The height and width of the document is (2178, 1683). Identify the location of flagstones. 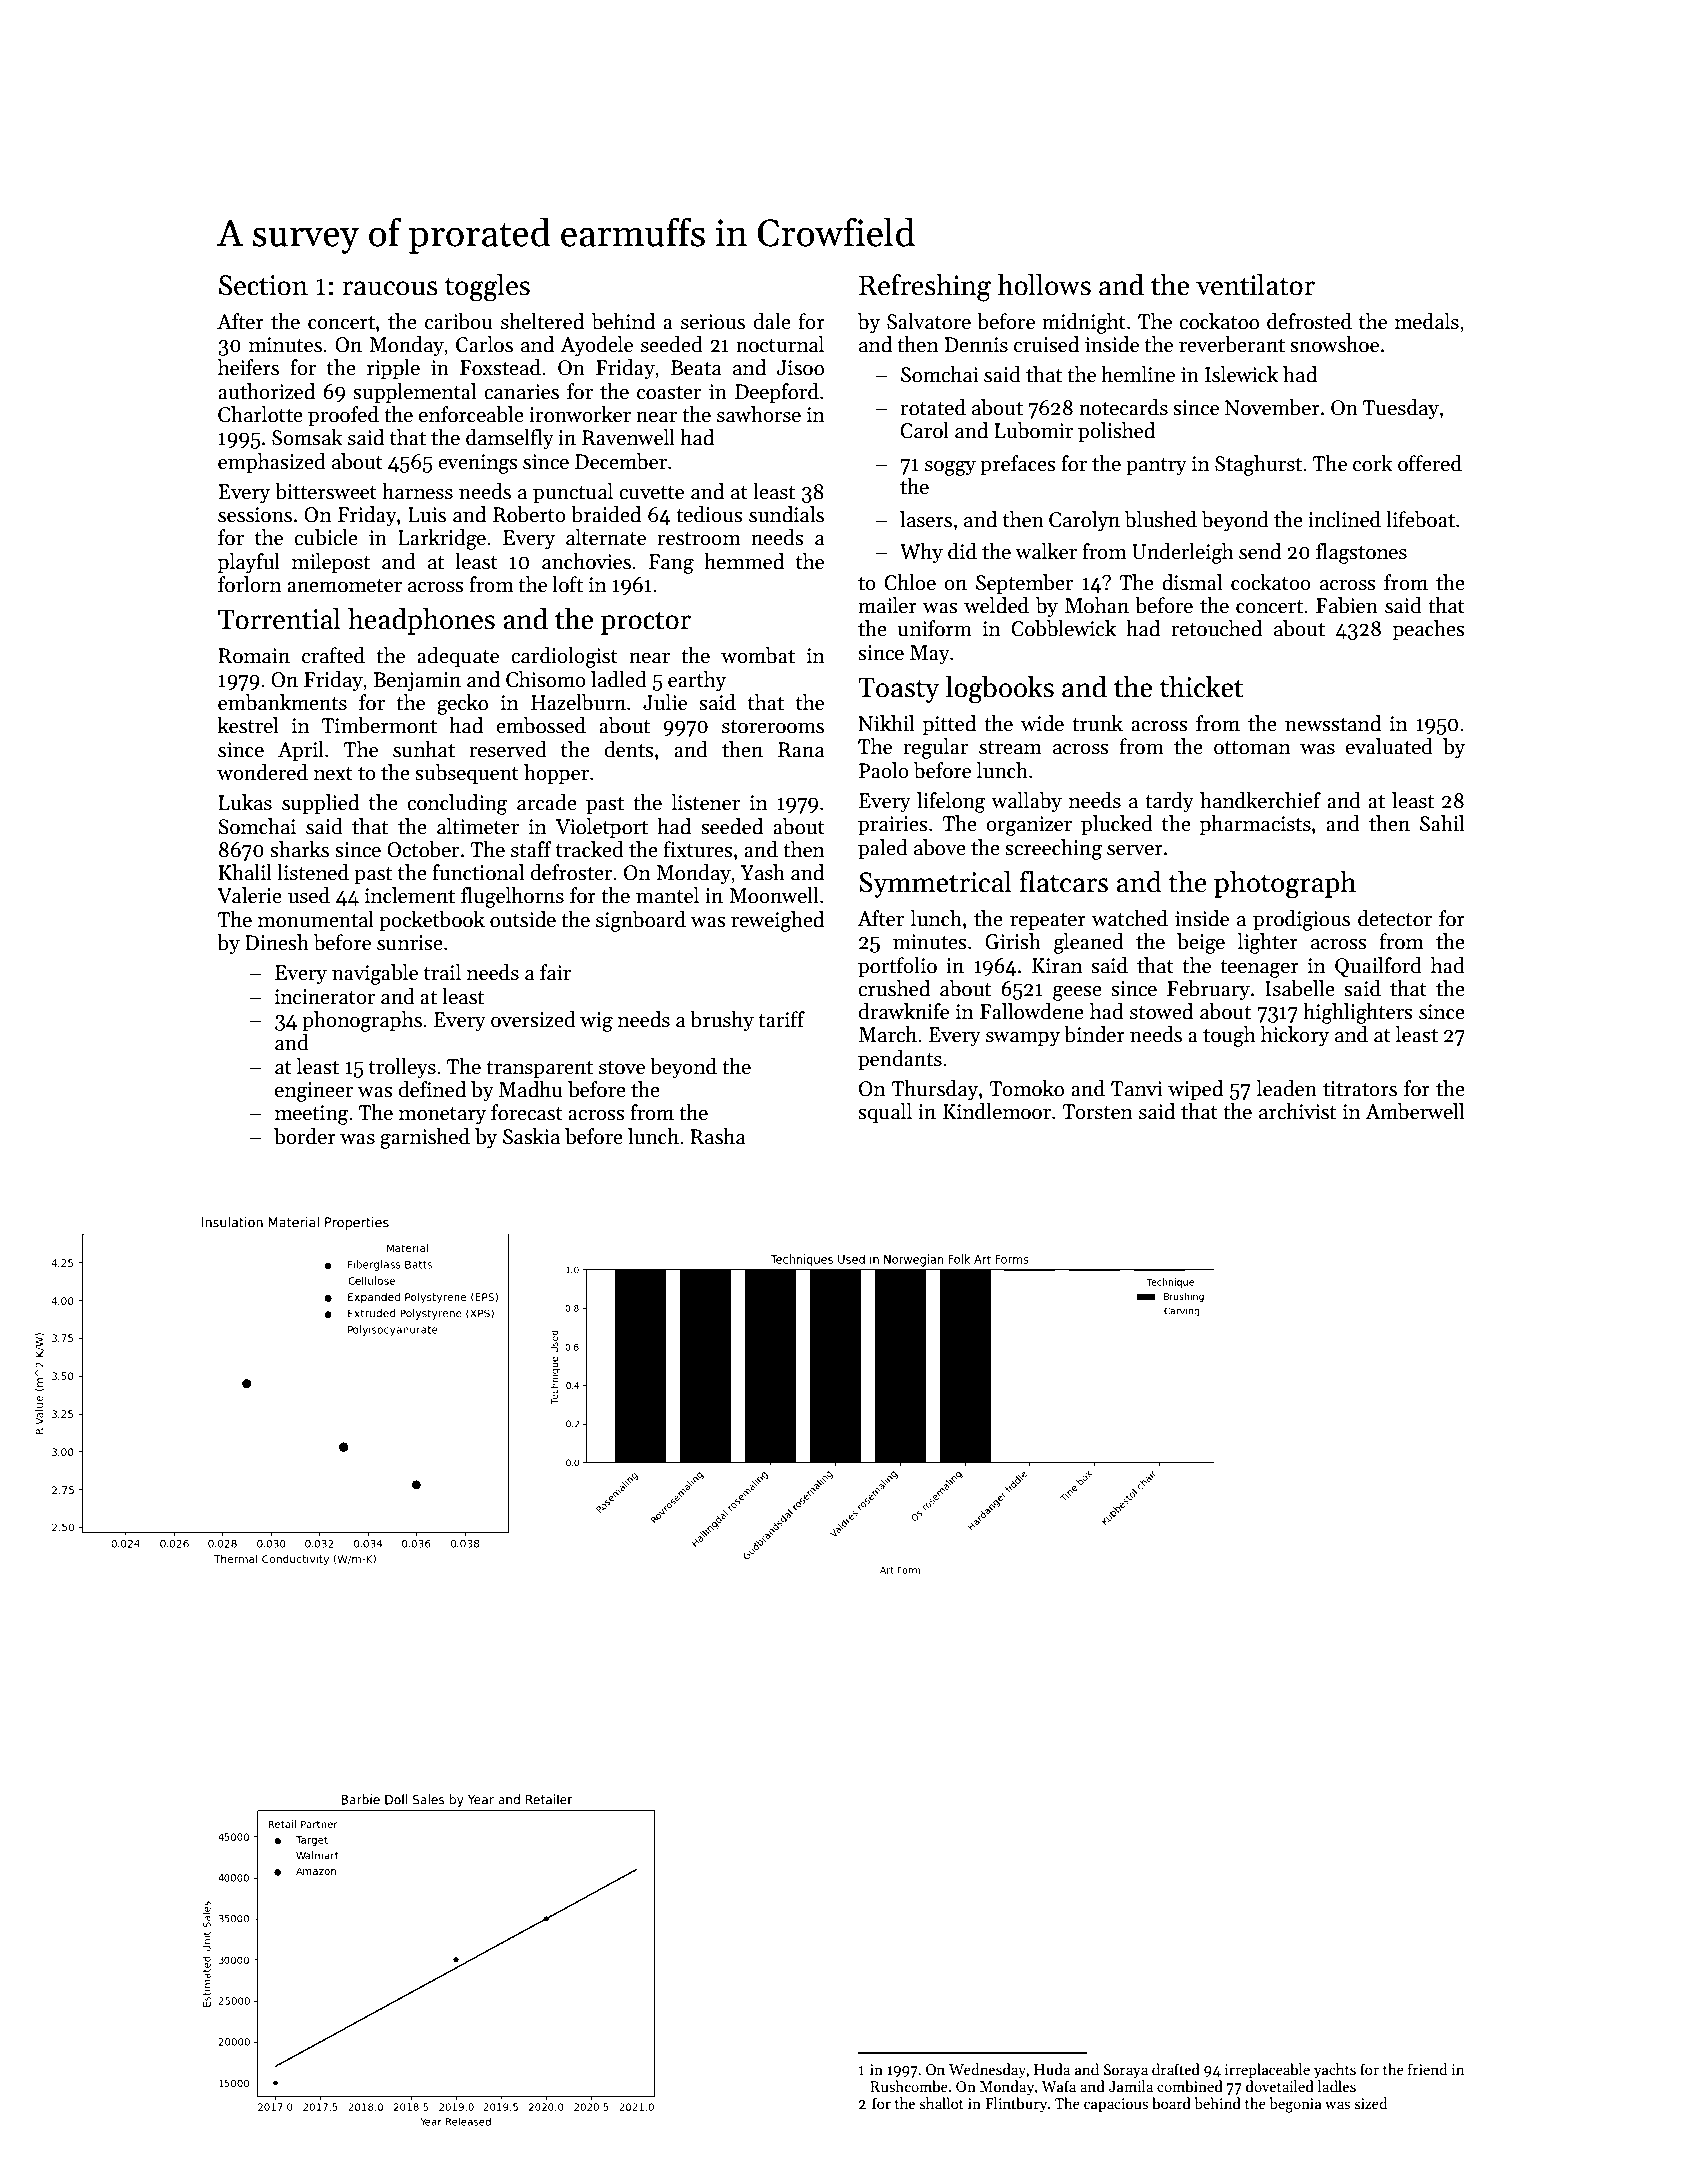
(1361, 553).
